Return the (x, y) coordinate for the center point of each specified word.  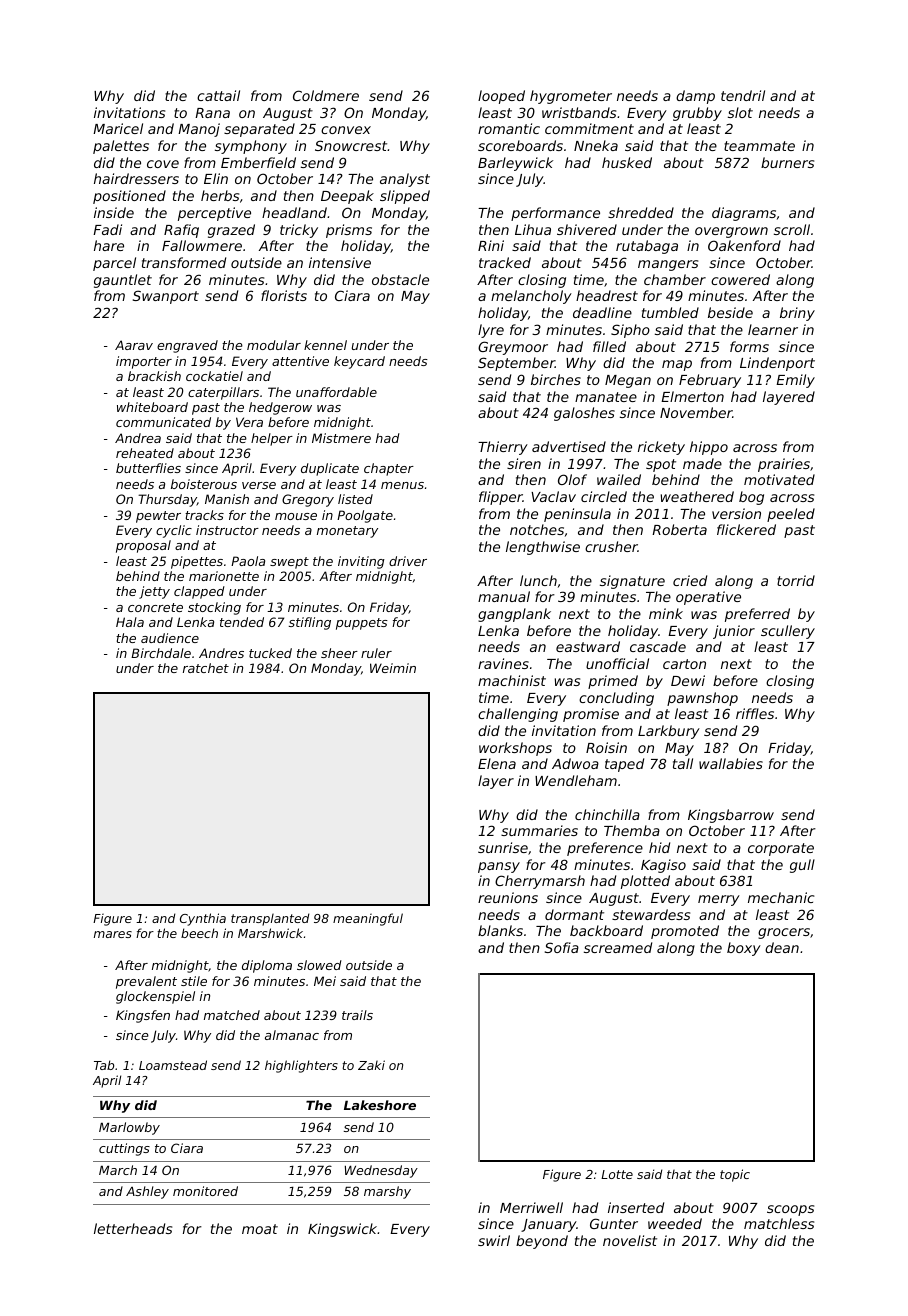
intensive (340, 262)
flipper (501, 498)
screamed (618, 947)
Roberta (679, 529)
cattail (218, 95)
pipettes (197, 562)
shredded (641, 212)
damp (695, 97)
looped (501, 97)
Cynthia (203, 919)
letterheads (133, 1228)
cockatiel (214, 376)
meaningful (368, 919)
